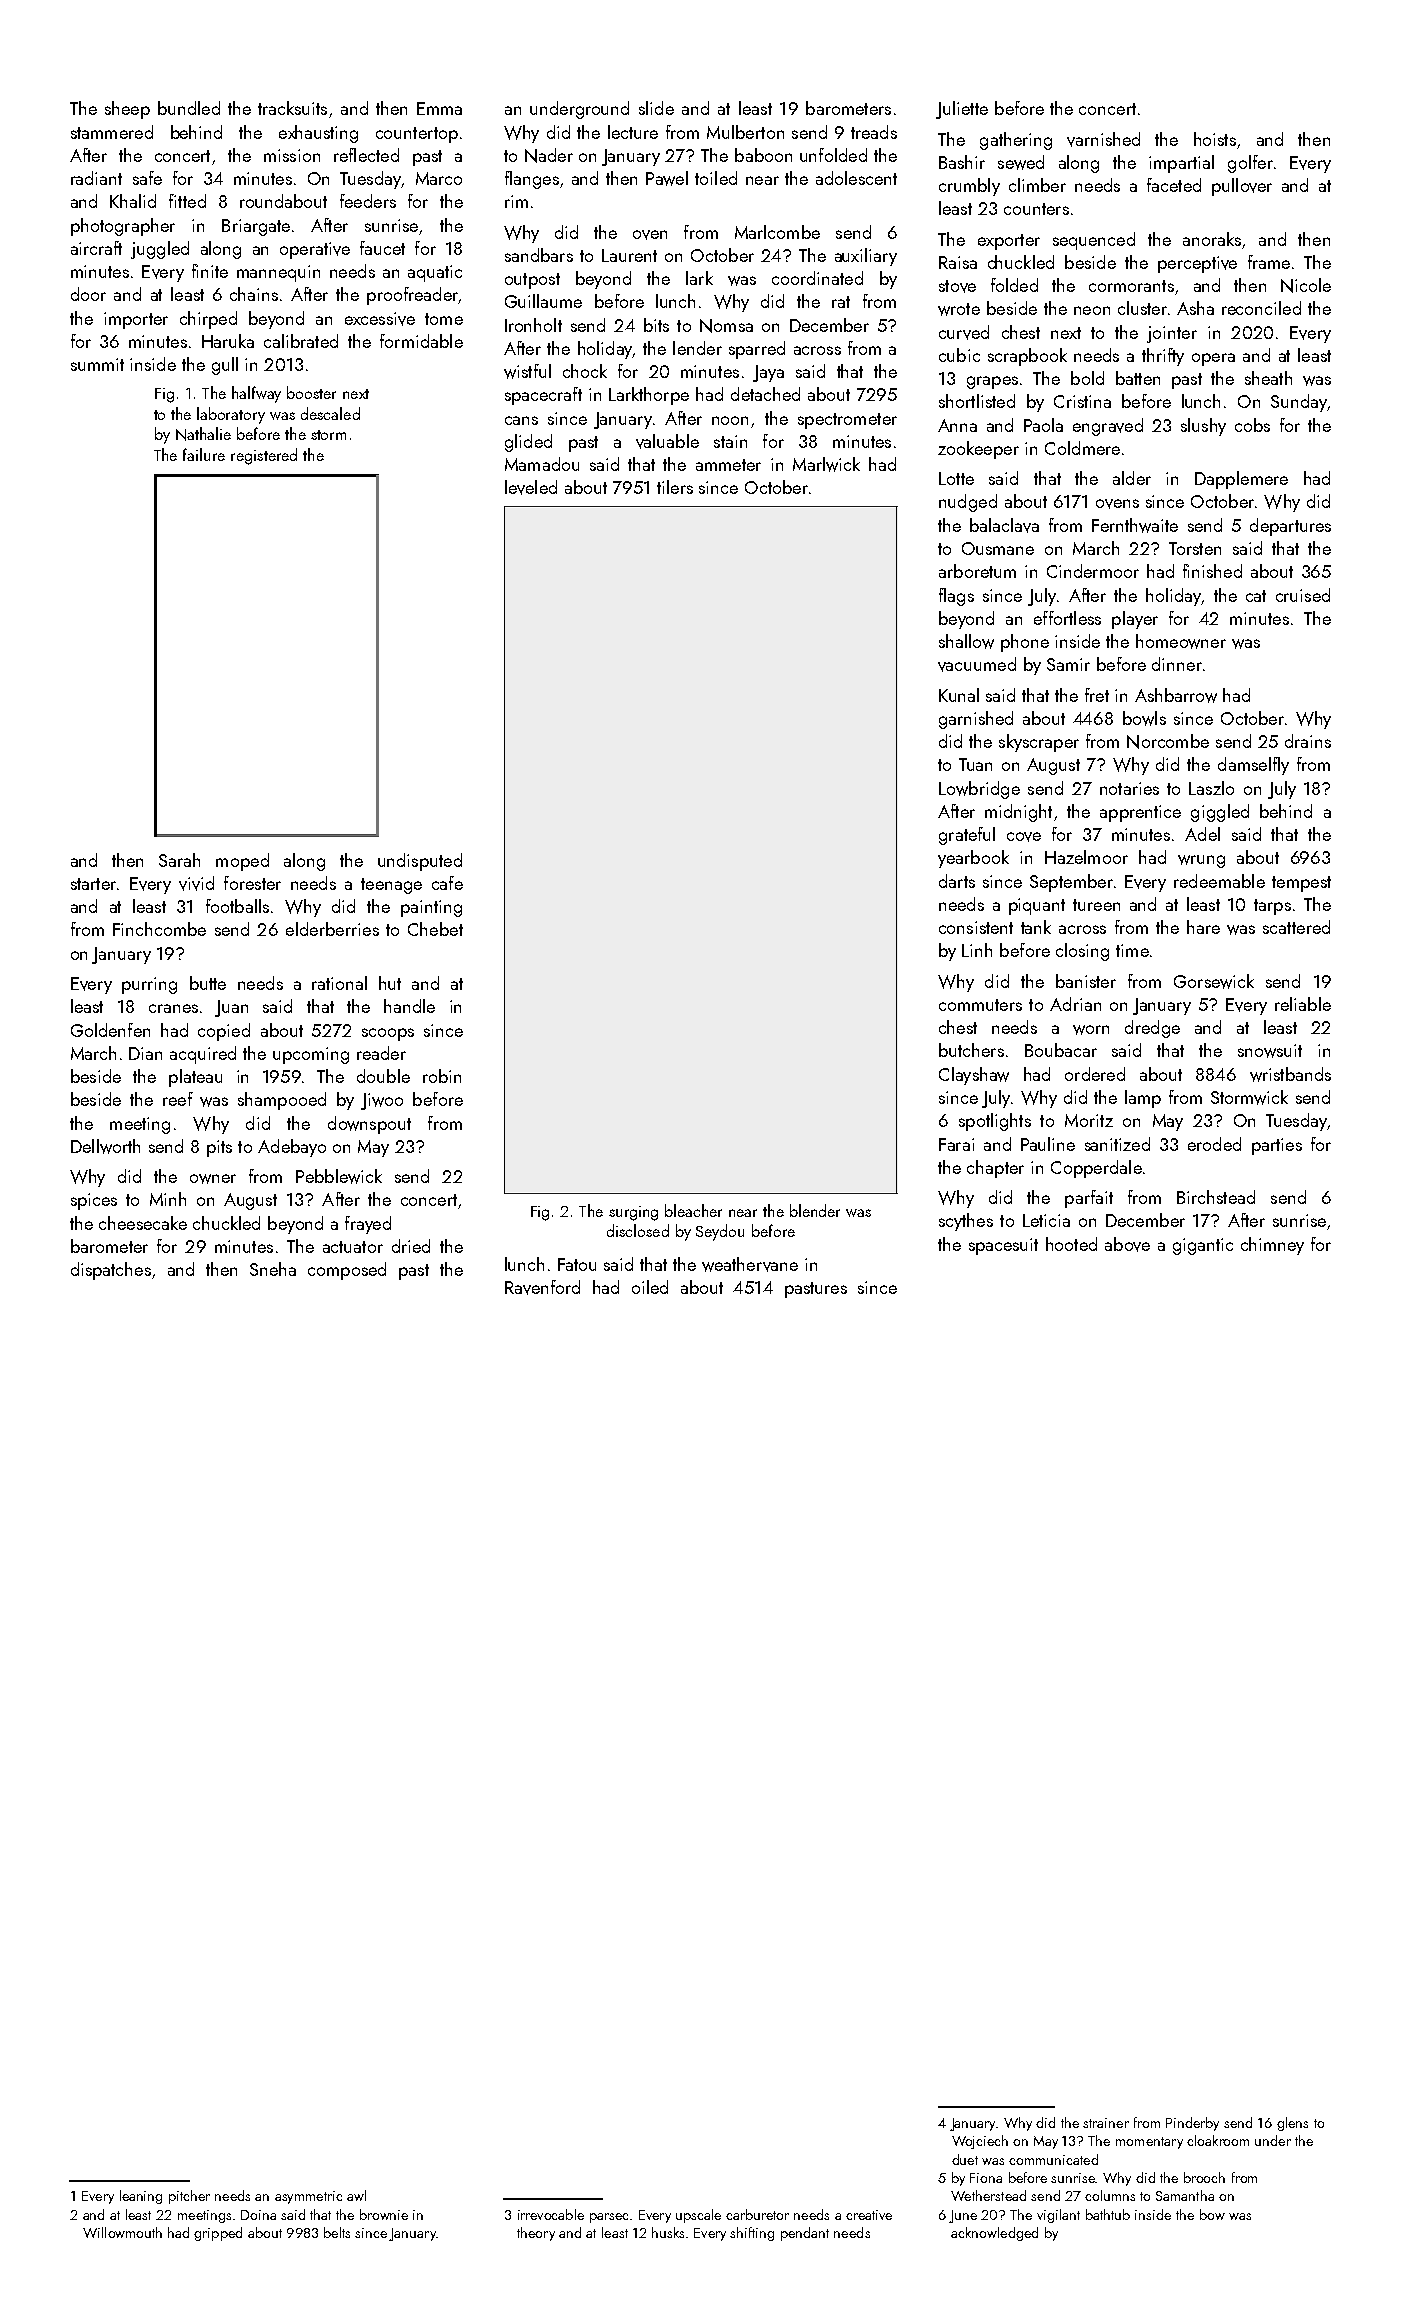  What do you see at coordinates (994, 2234) in the page?
I see `acknowledged` at bounding box center [994, 2234].
